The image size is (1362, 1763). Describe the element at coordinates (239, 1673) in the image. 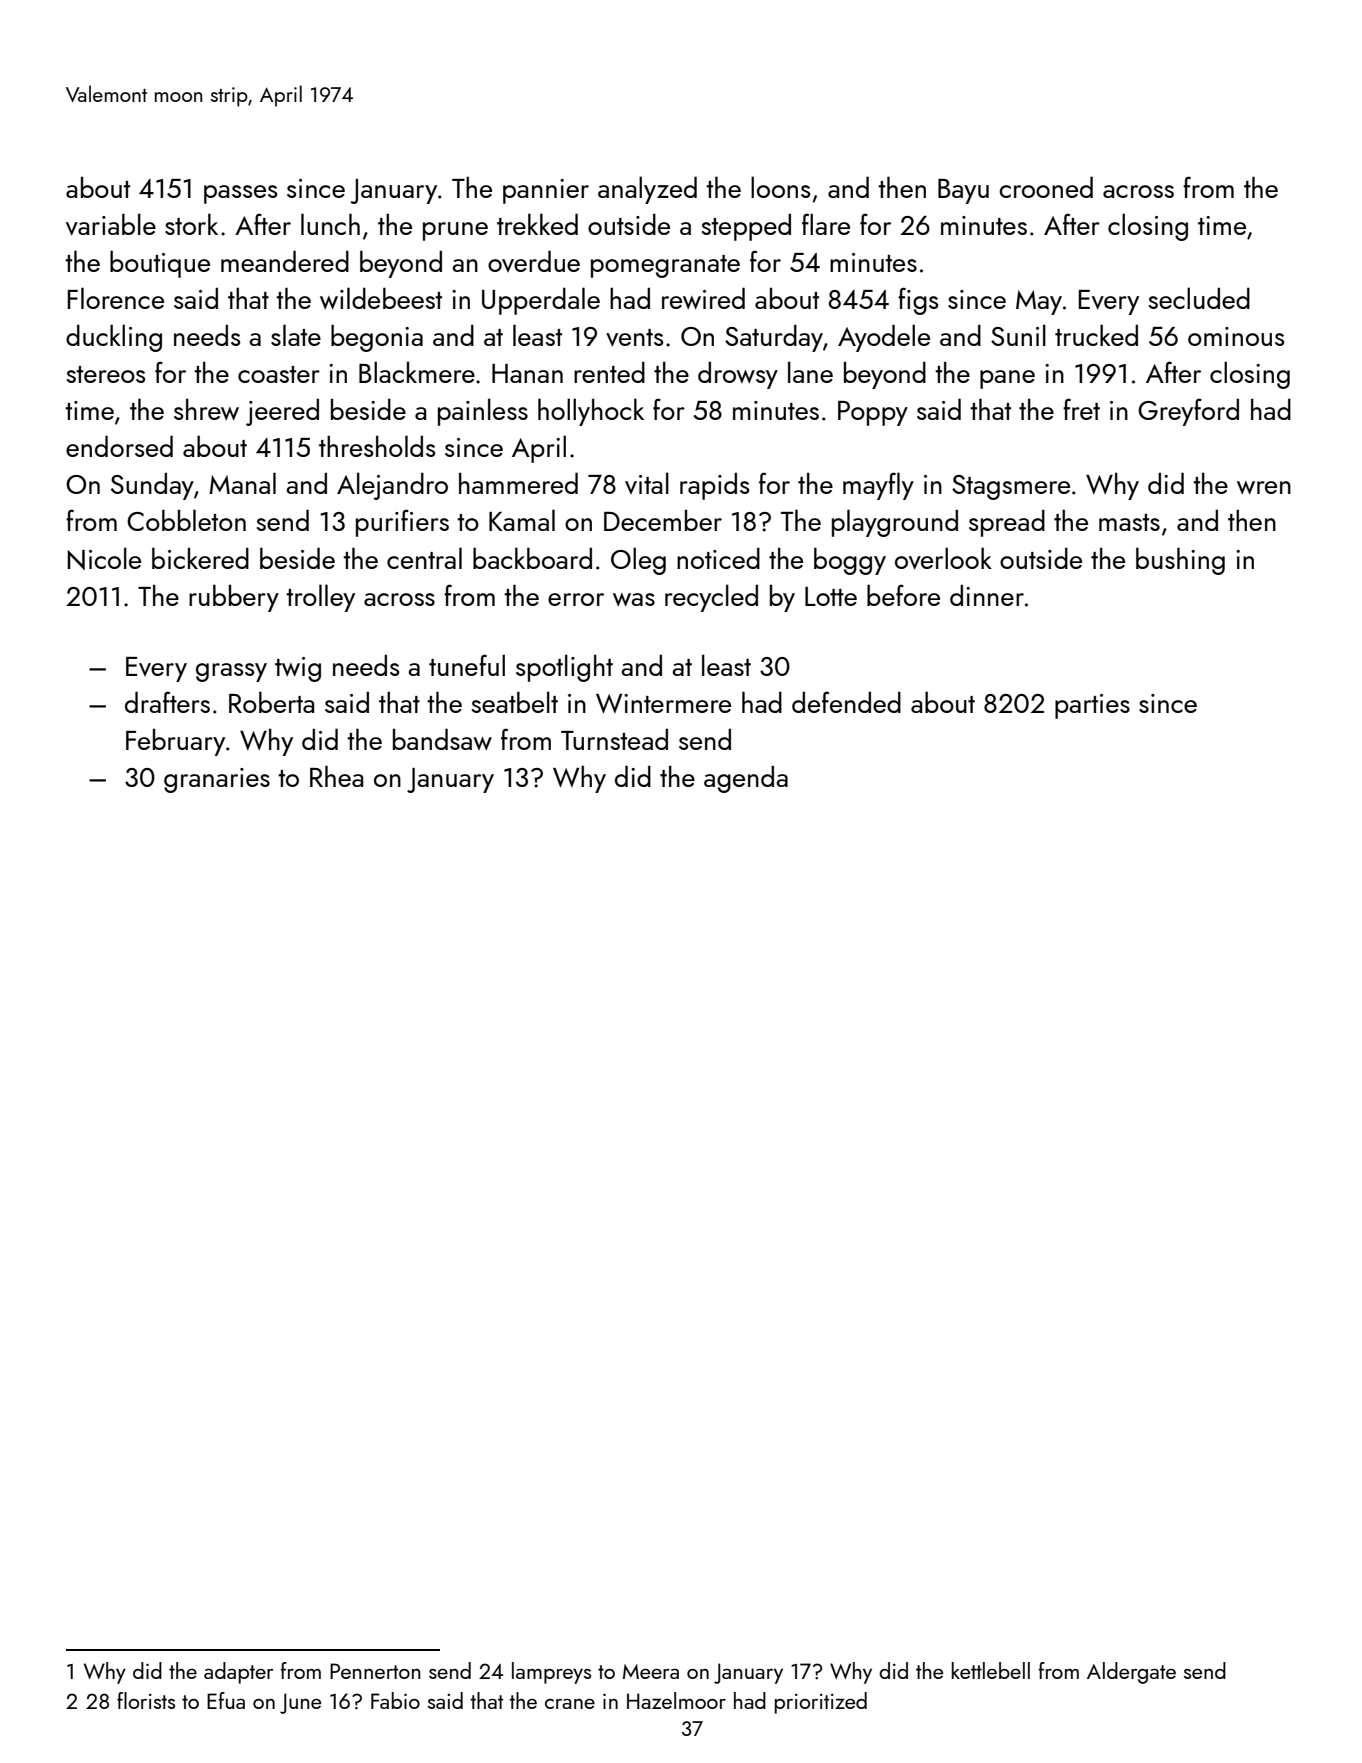

I see `adapter` at that location.
